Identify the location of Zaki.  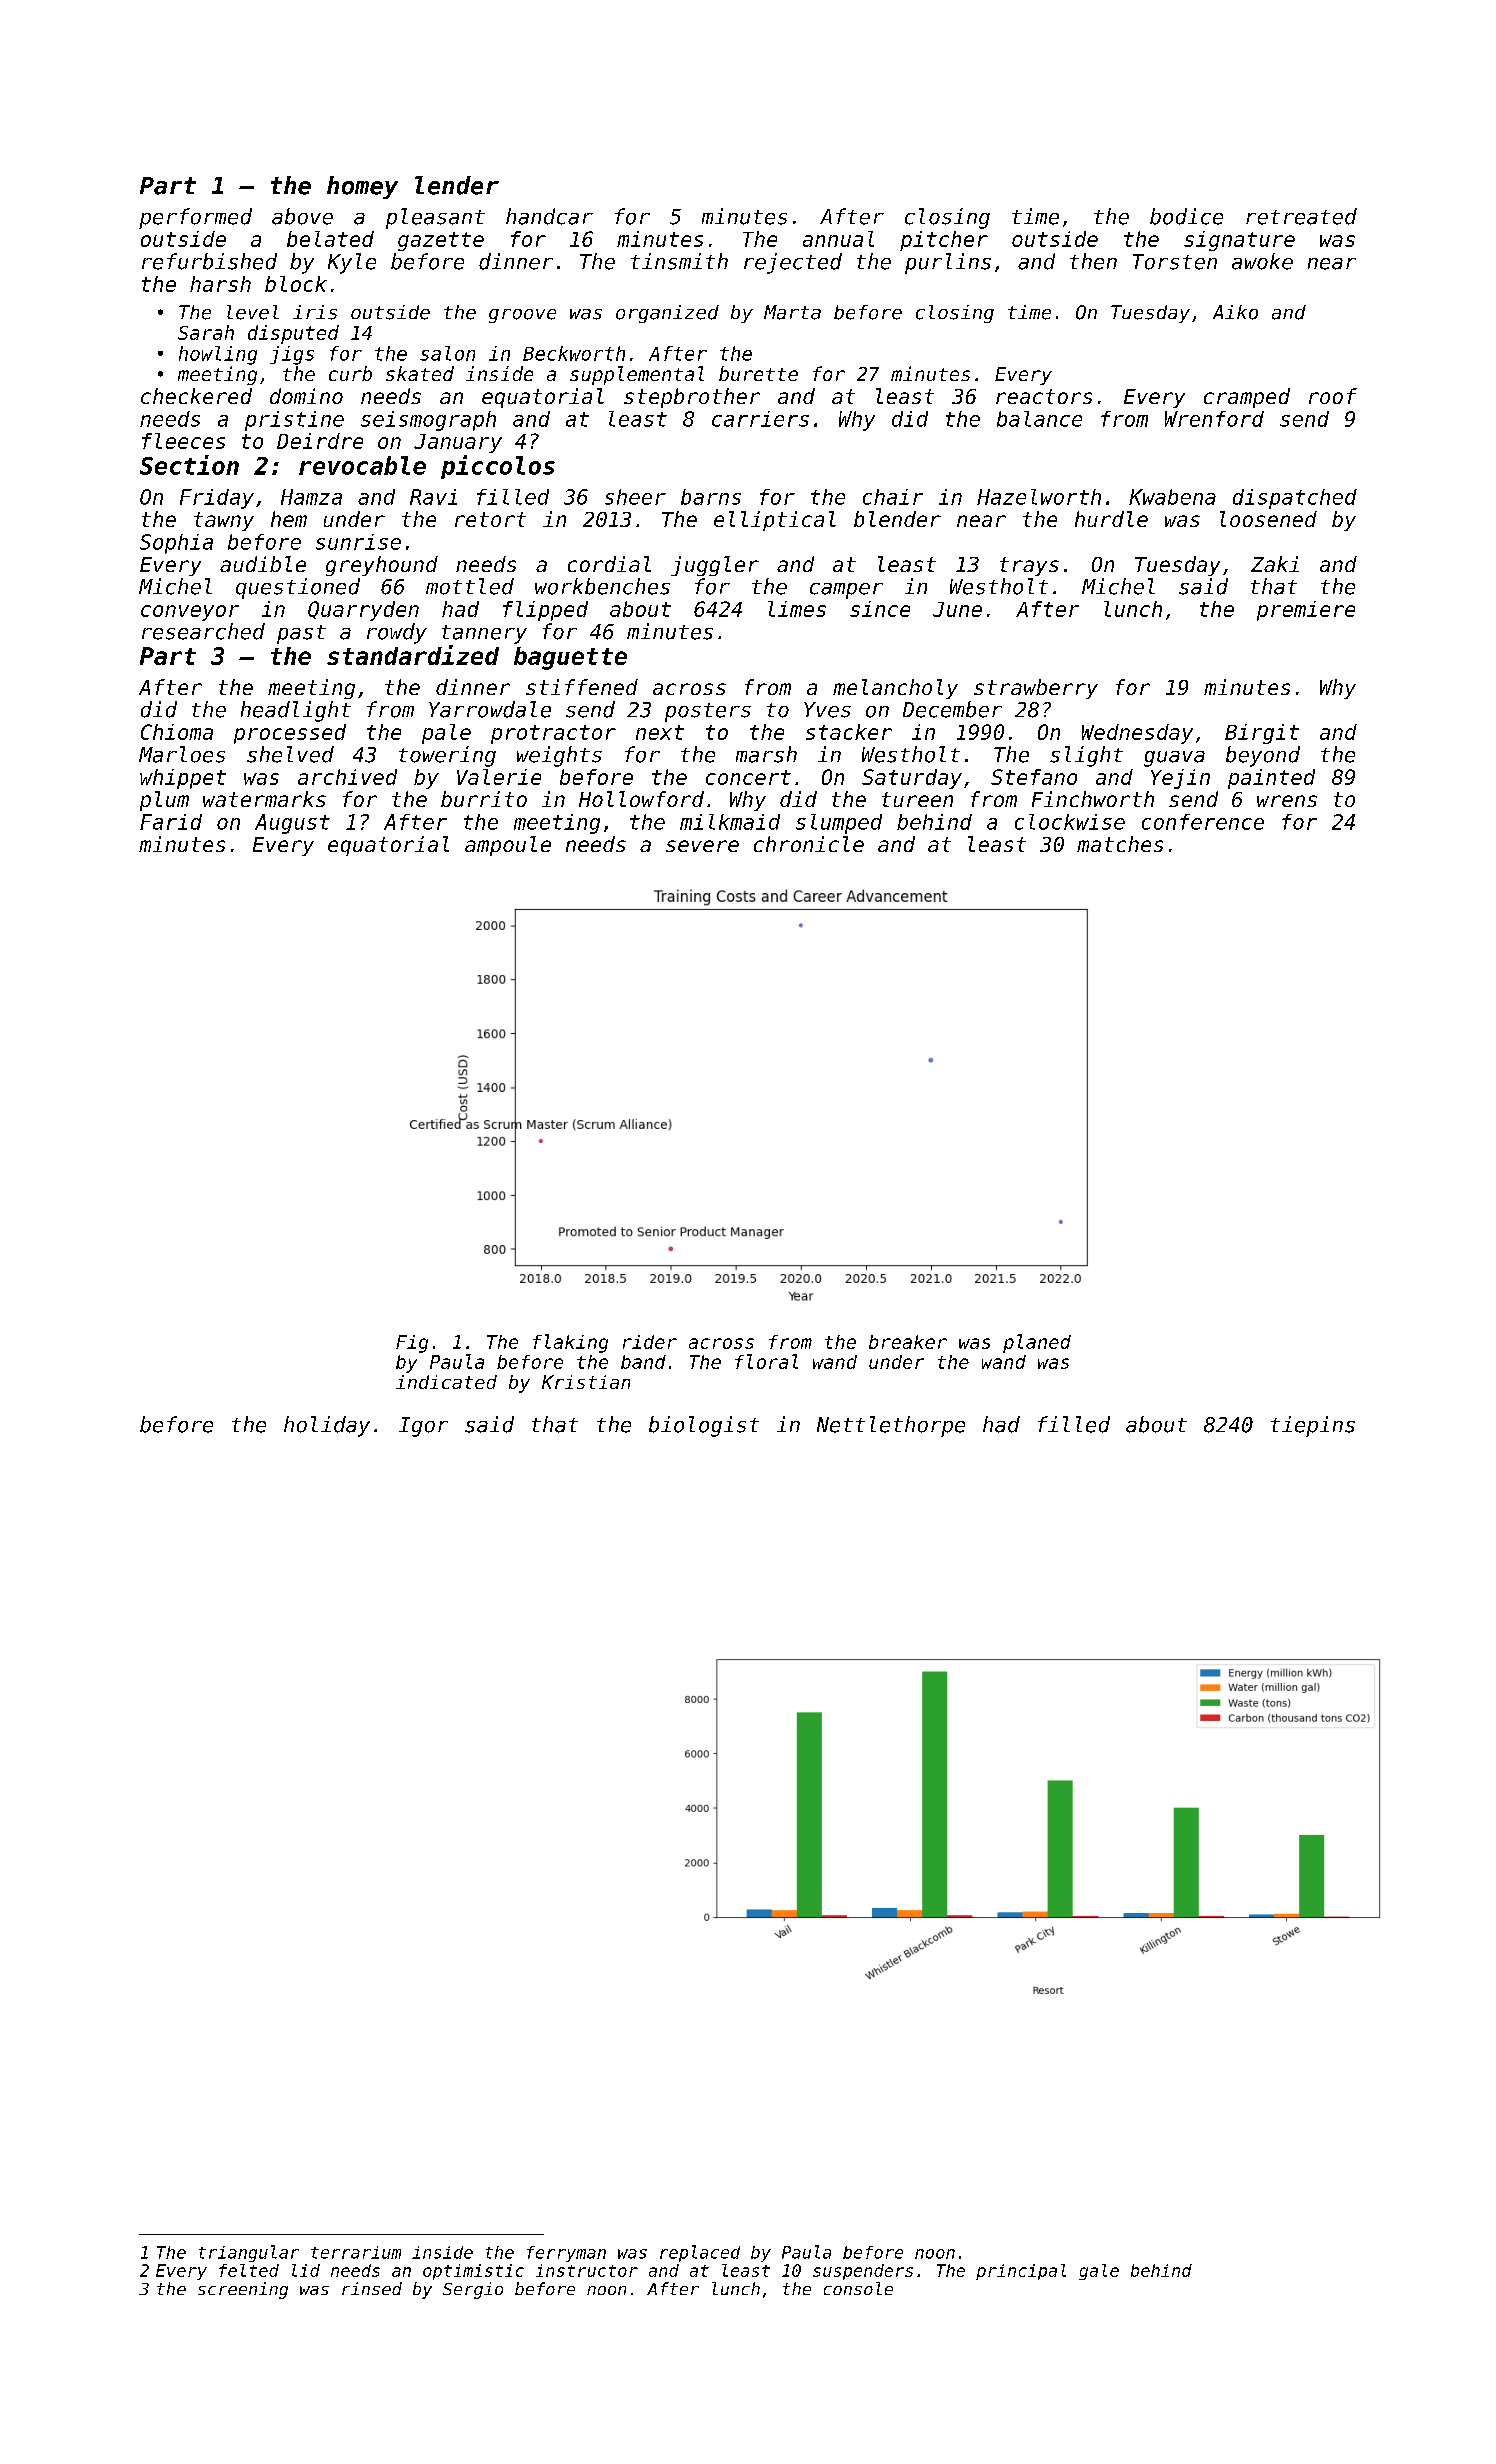
(1275, 564).
